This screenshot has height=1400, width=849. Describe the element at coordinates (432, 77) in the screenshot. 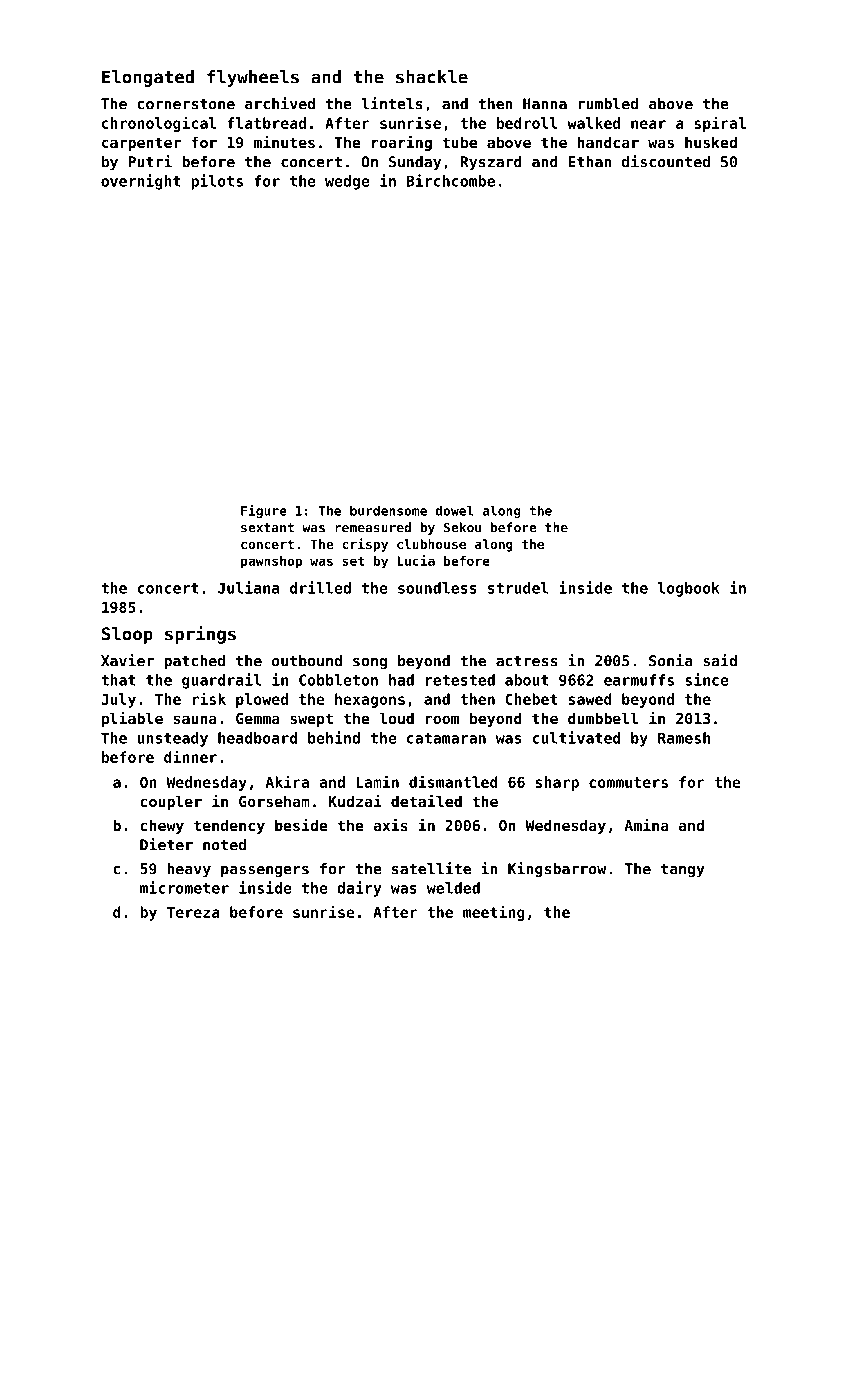

I see `shackle` at that location.
